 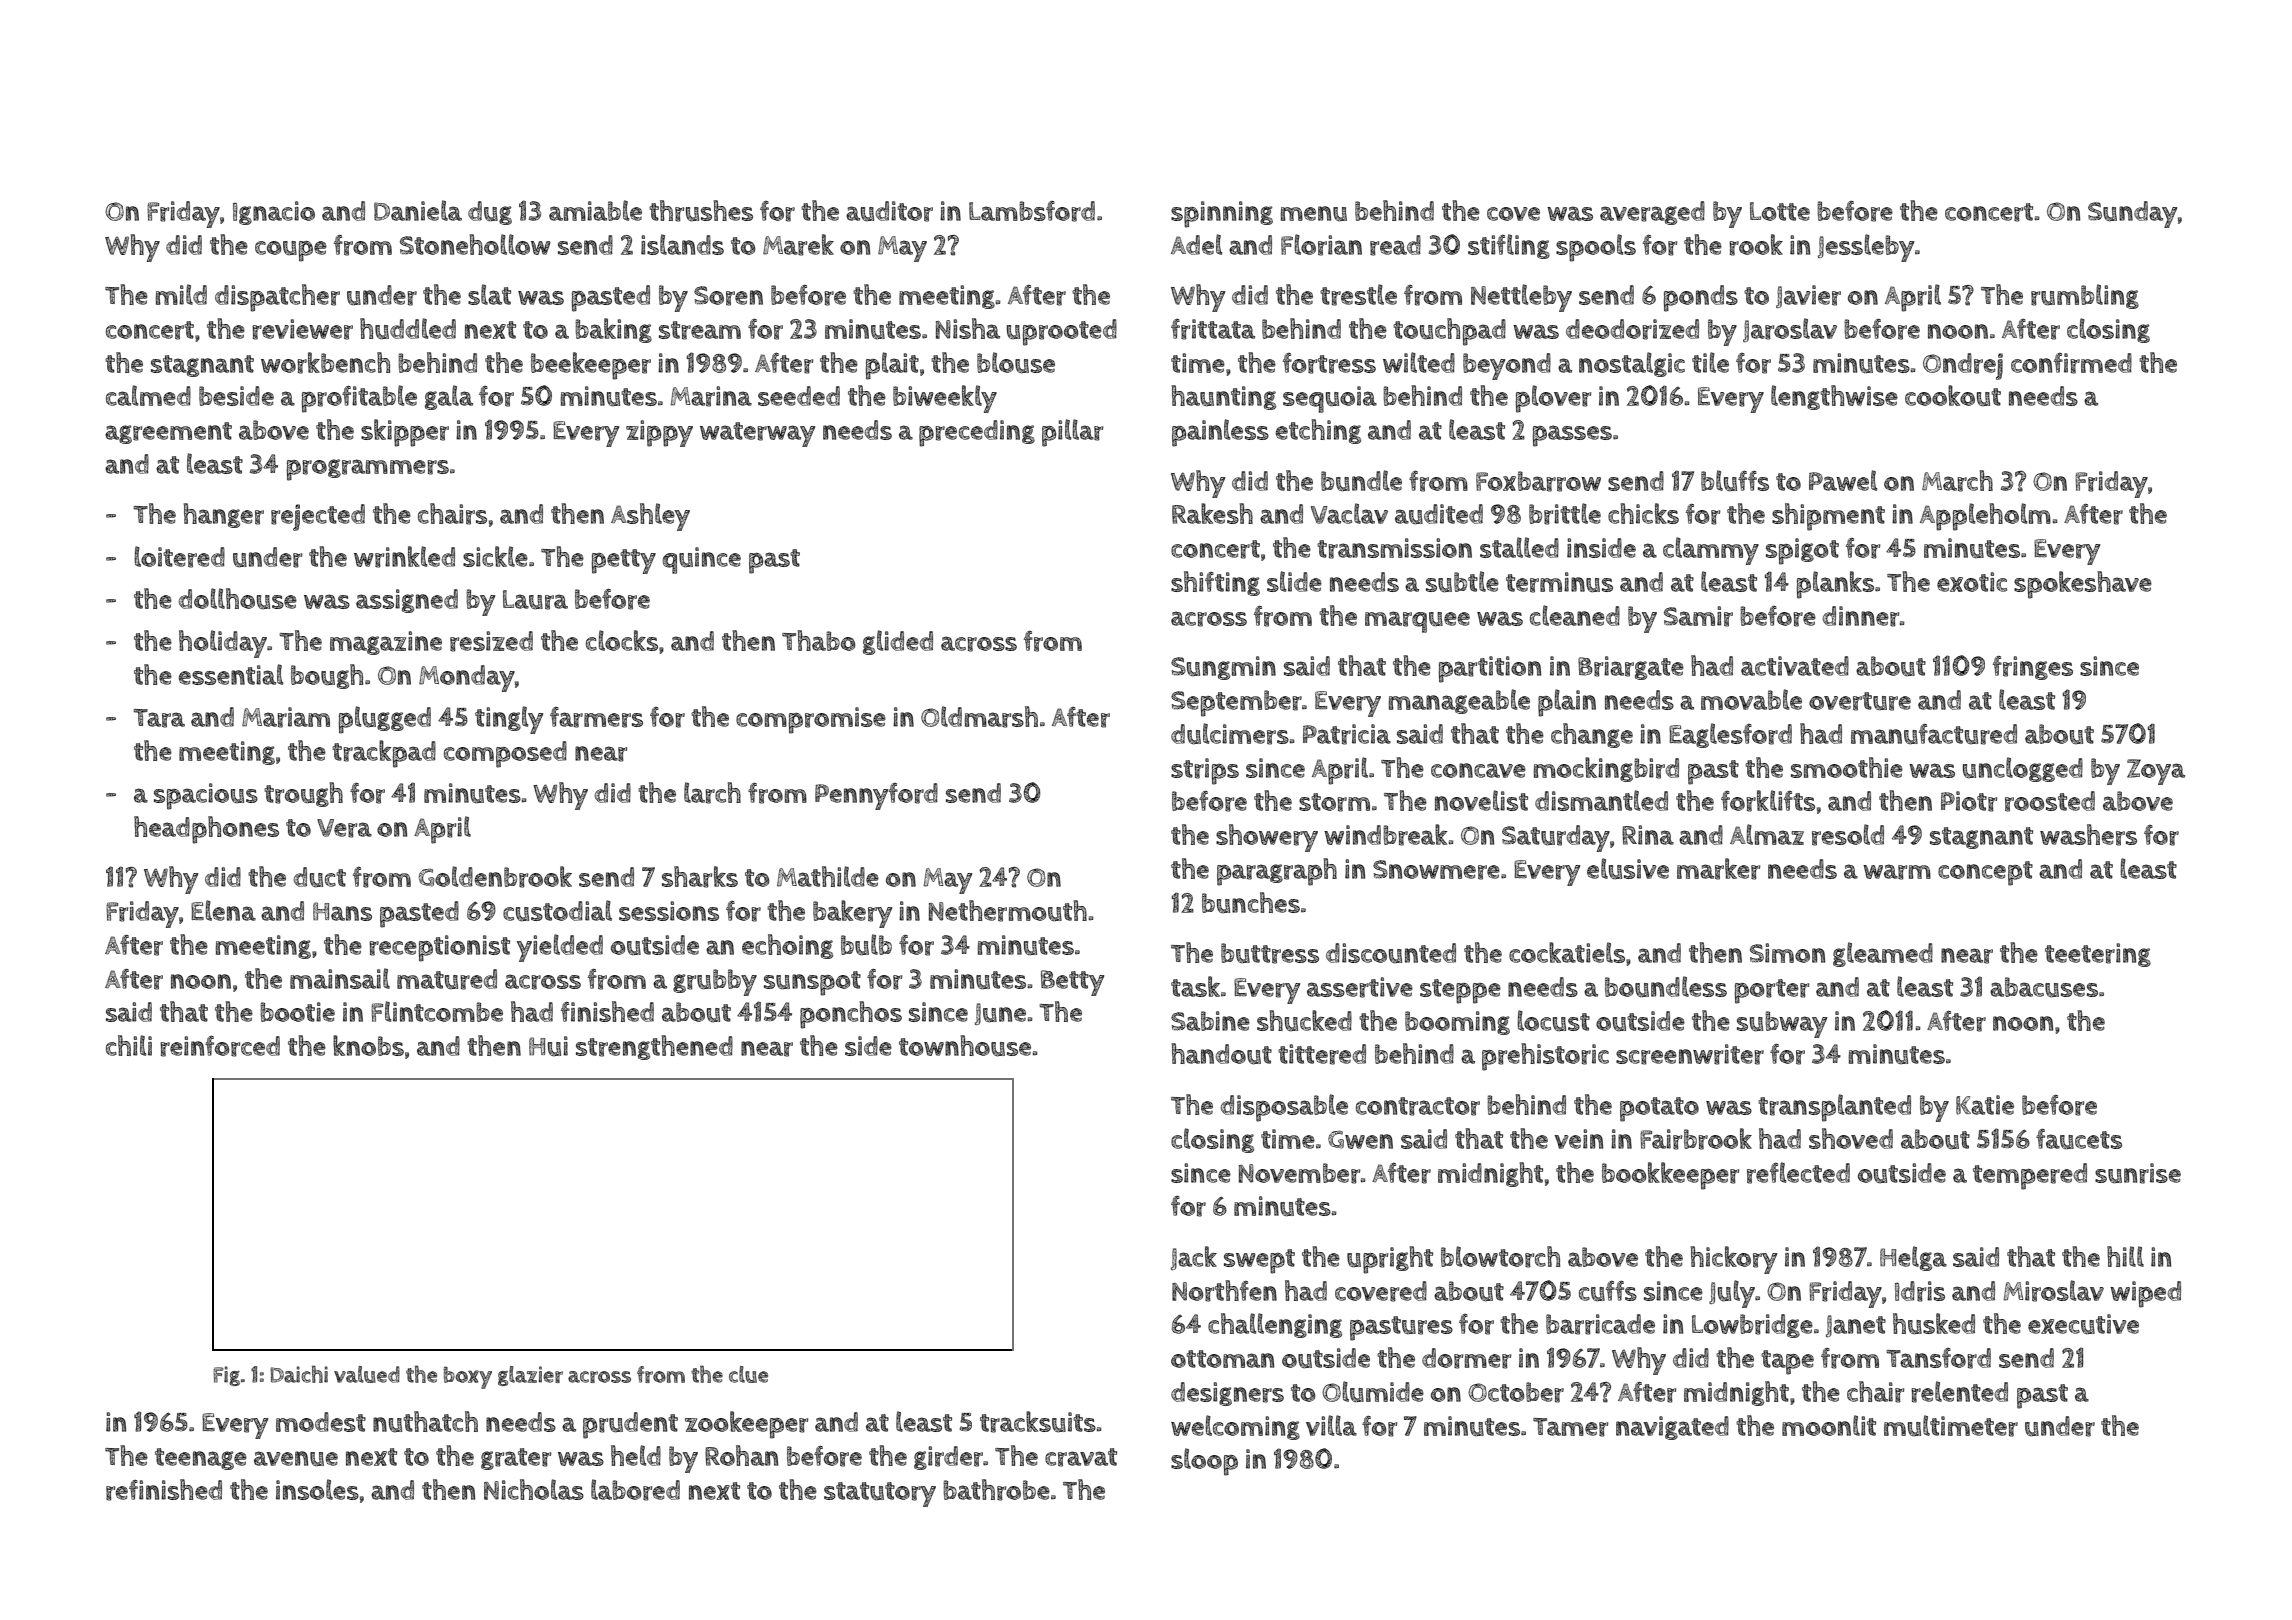 What do you see at coordinates (1767, 834) in the screenshot?
I see `Almaz` at bounding box center [1767, 834].
